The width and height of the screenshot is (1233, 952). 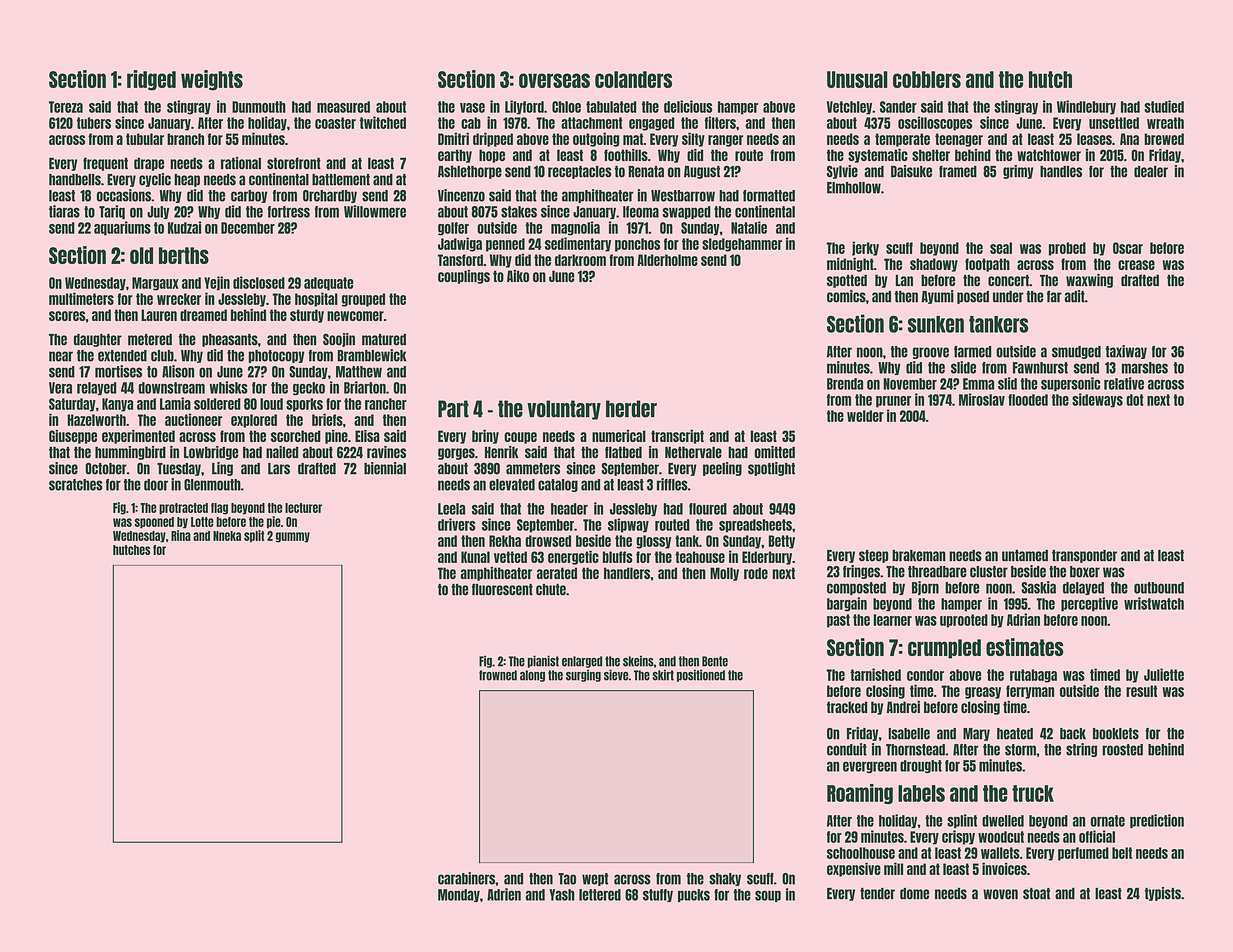 What do you see at coordinates (893, 868) in the screenshot?
I see `mill` at bounding box center [893, 868].
